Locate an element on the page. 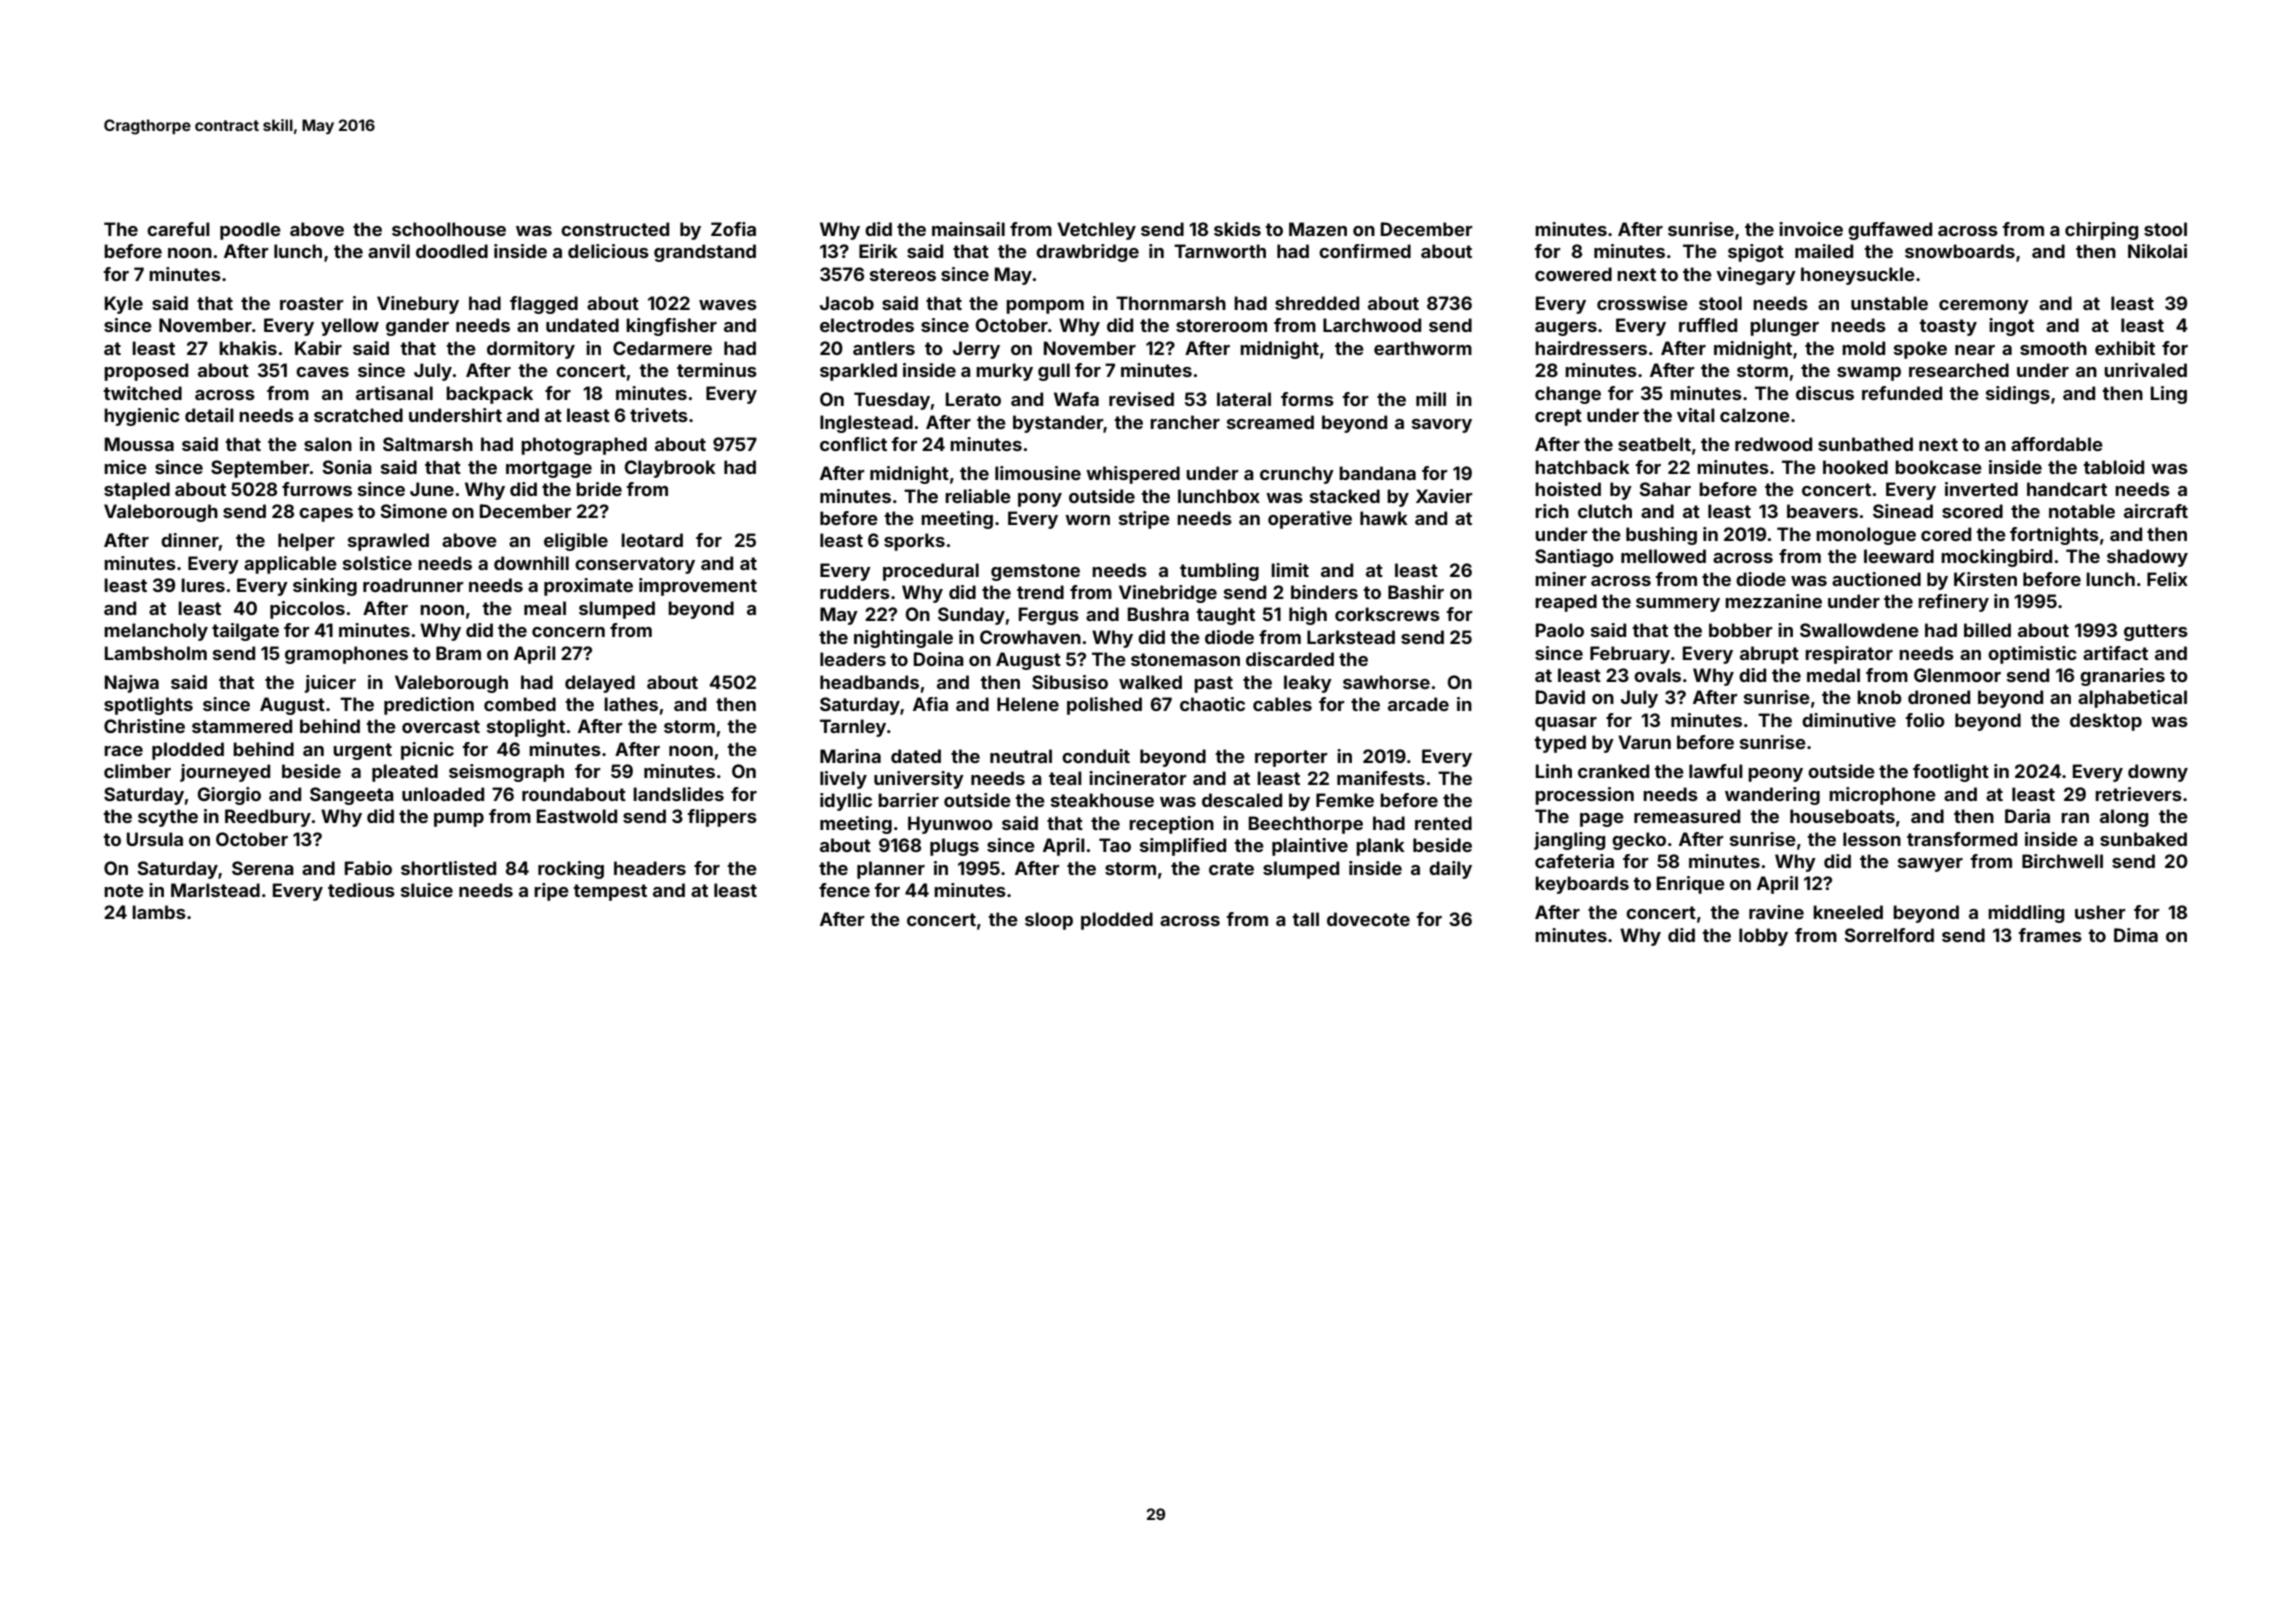 The image size is (2292, 1620). pony is located at coordinates (1040, 500).
